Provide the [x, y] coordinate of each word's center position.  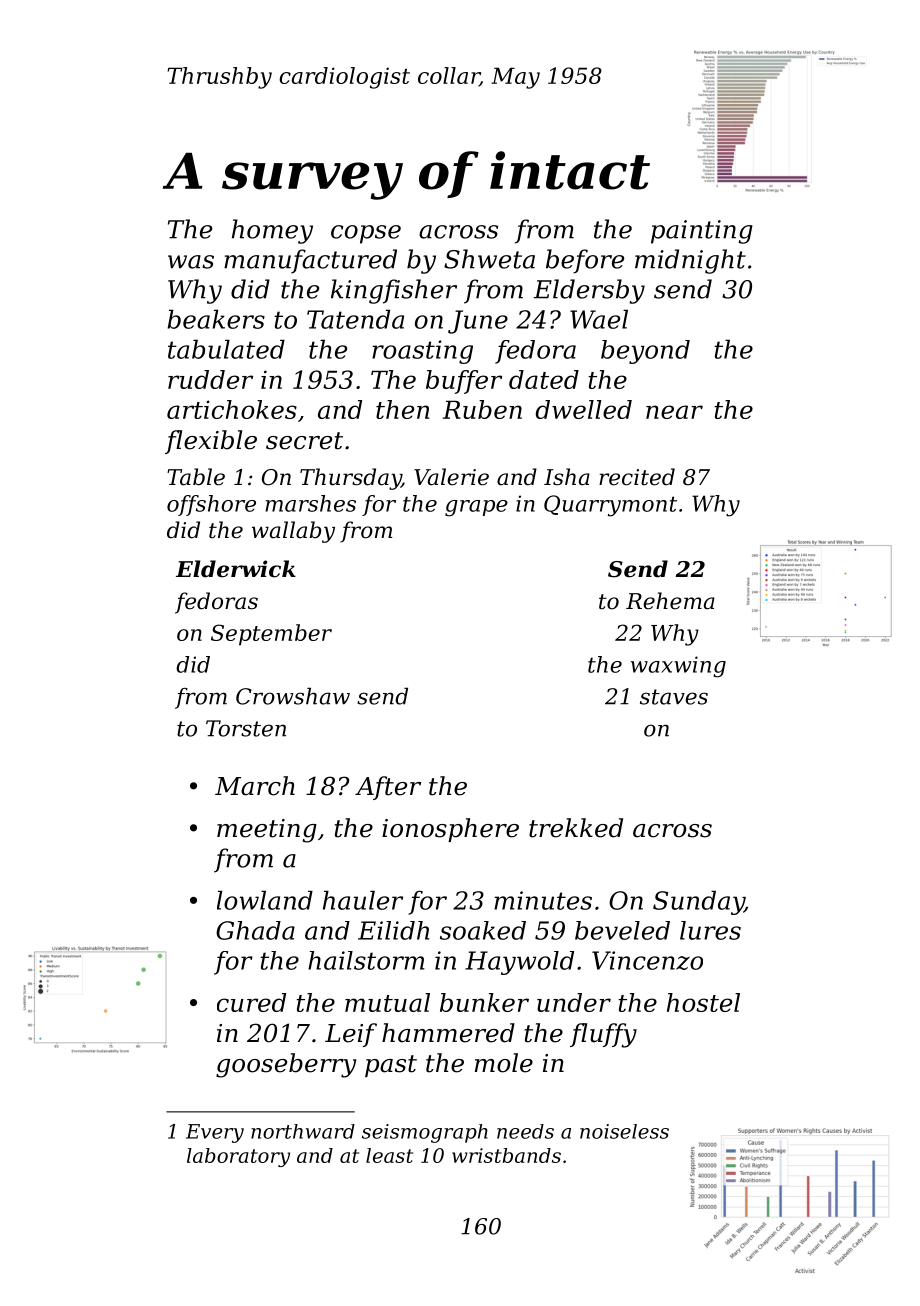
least [389, 1155]
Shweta [489, 259]
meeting [267, 831]
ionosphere [450, 830]
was [191, 262]
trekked [576, 828]
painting [702, 232]
